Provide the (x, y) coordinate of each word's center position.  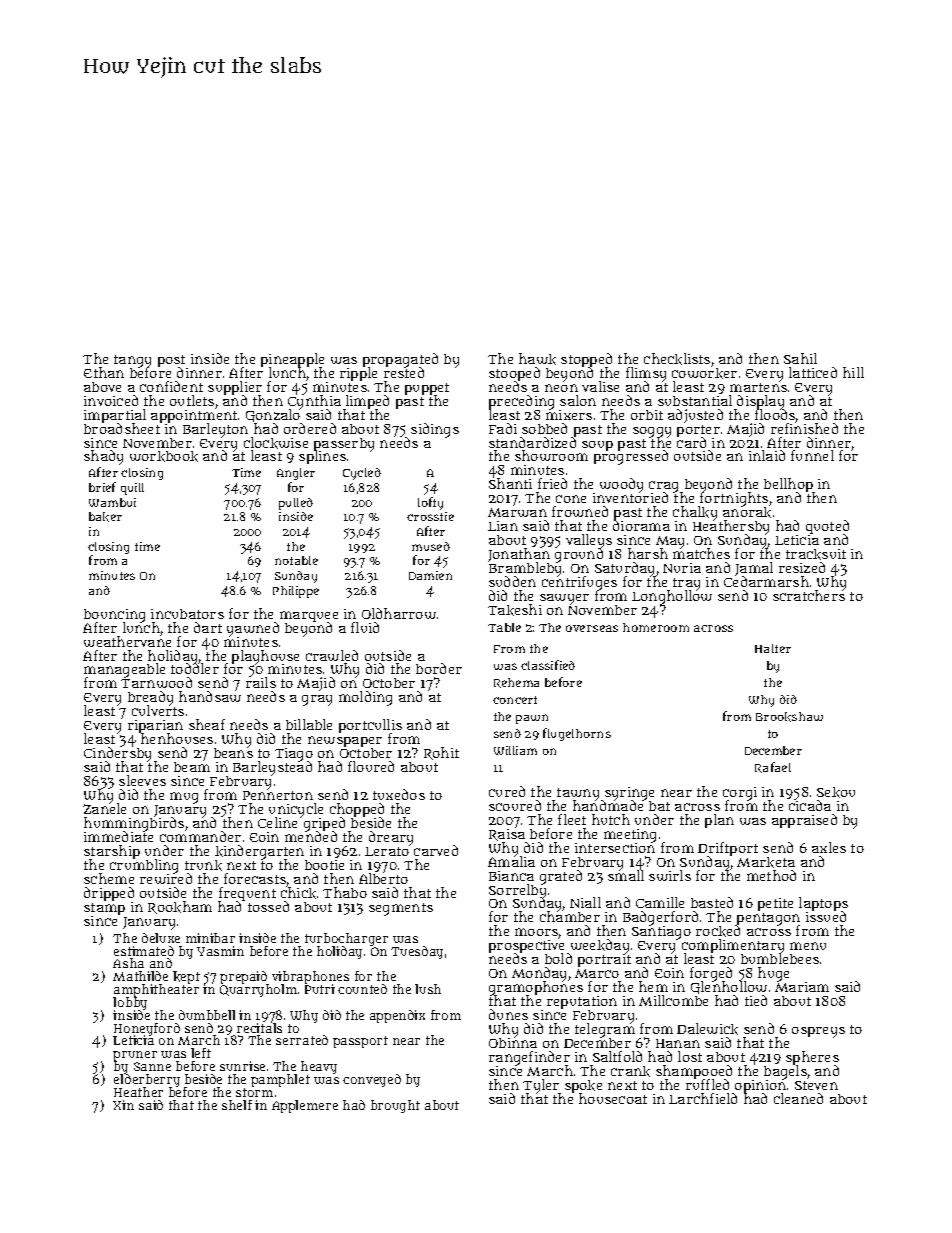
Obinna (513, 1043)
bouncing (114, 615)
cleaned (798, 1098)
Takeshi (515, 610)
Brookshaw (789, 717)
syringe (629, 794)
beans (233, 753)
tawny (579, 794)
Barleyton (215, 430)
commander (200, 836)
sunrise (242, 1066)
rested (404, 373)
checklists (677, 359)
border (439, 668)
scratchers (809, 596)
